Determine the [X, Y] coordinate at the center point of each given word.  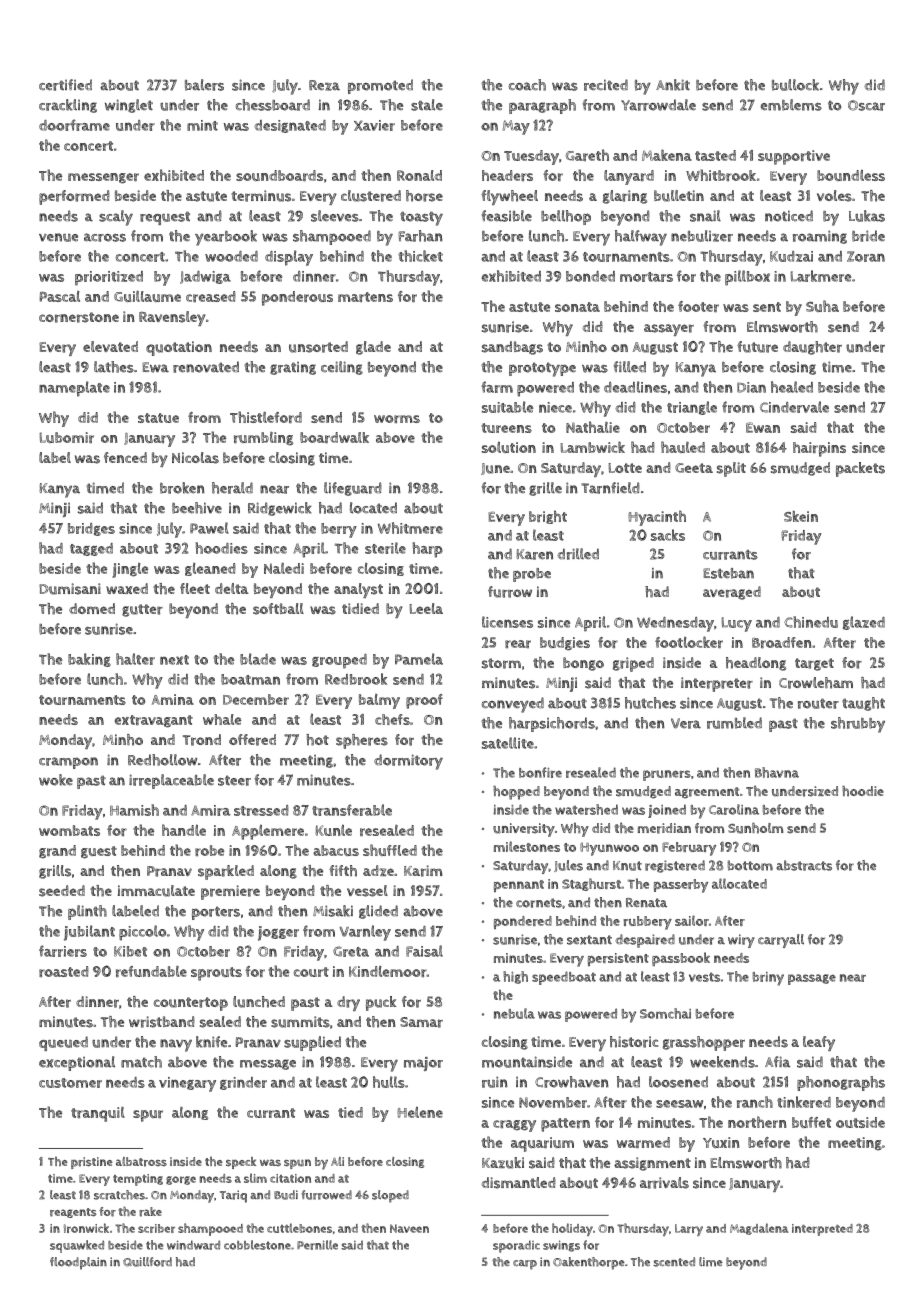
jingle [130, 570]
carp [525, 1265]
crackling [68, 106]
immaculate [156, 891]
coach [527, 85]
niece [555, 407]
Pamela [419, 659]
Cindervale [794, 407]
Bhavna [777, 772]
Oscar [866, 105]
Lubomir [66, 437]
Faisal [424, 951]
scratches [119, 1195]
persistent [618, 959]
